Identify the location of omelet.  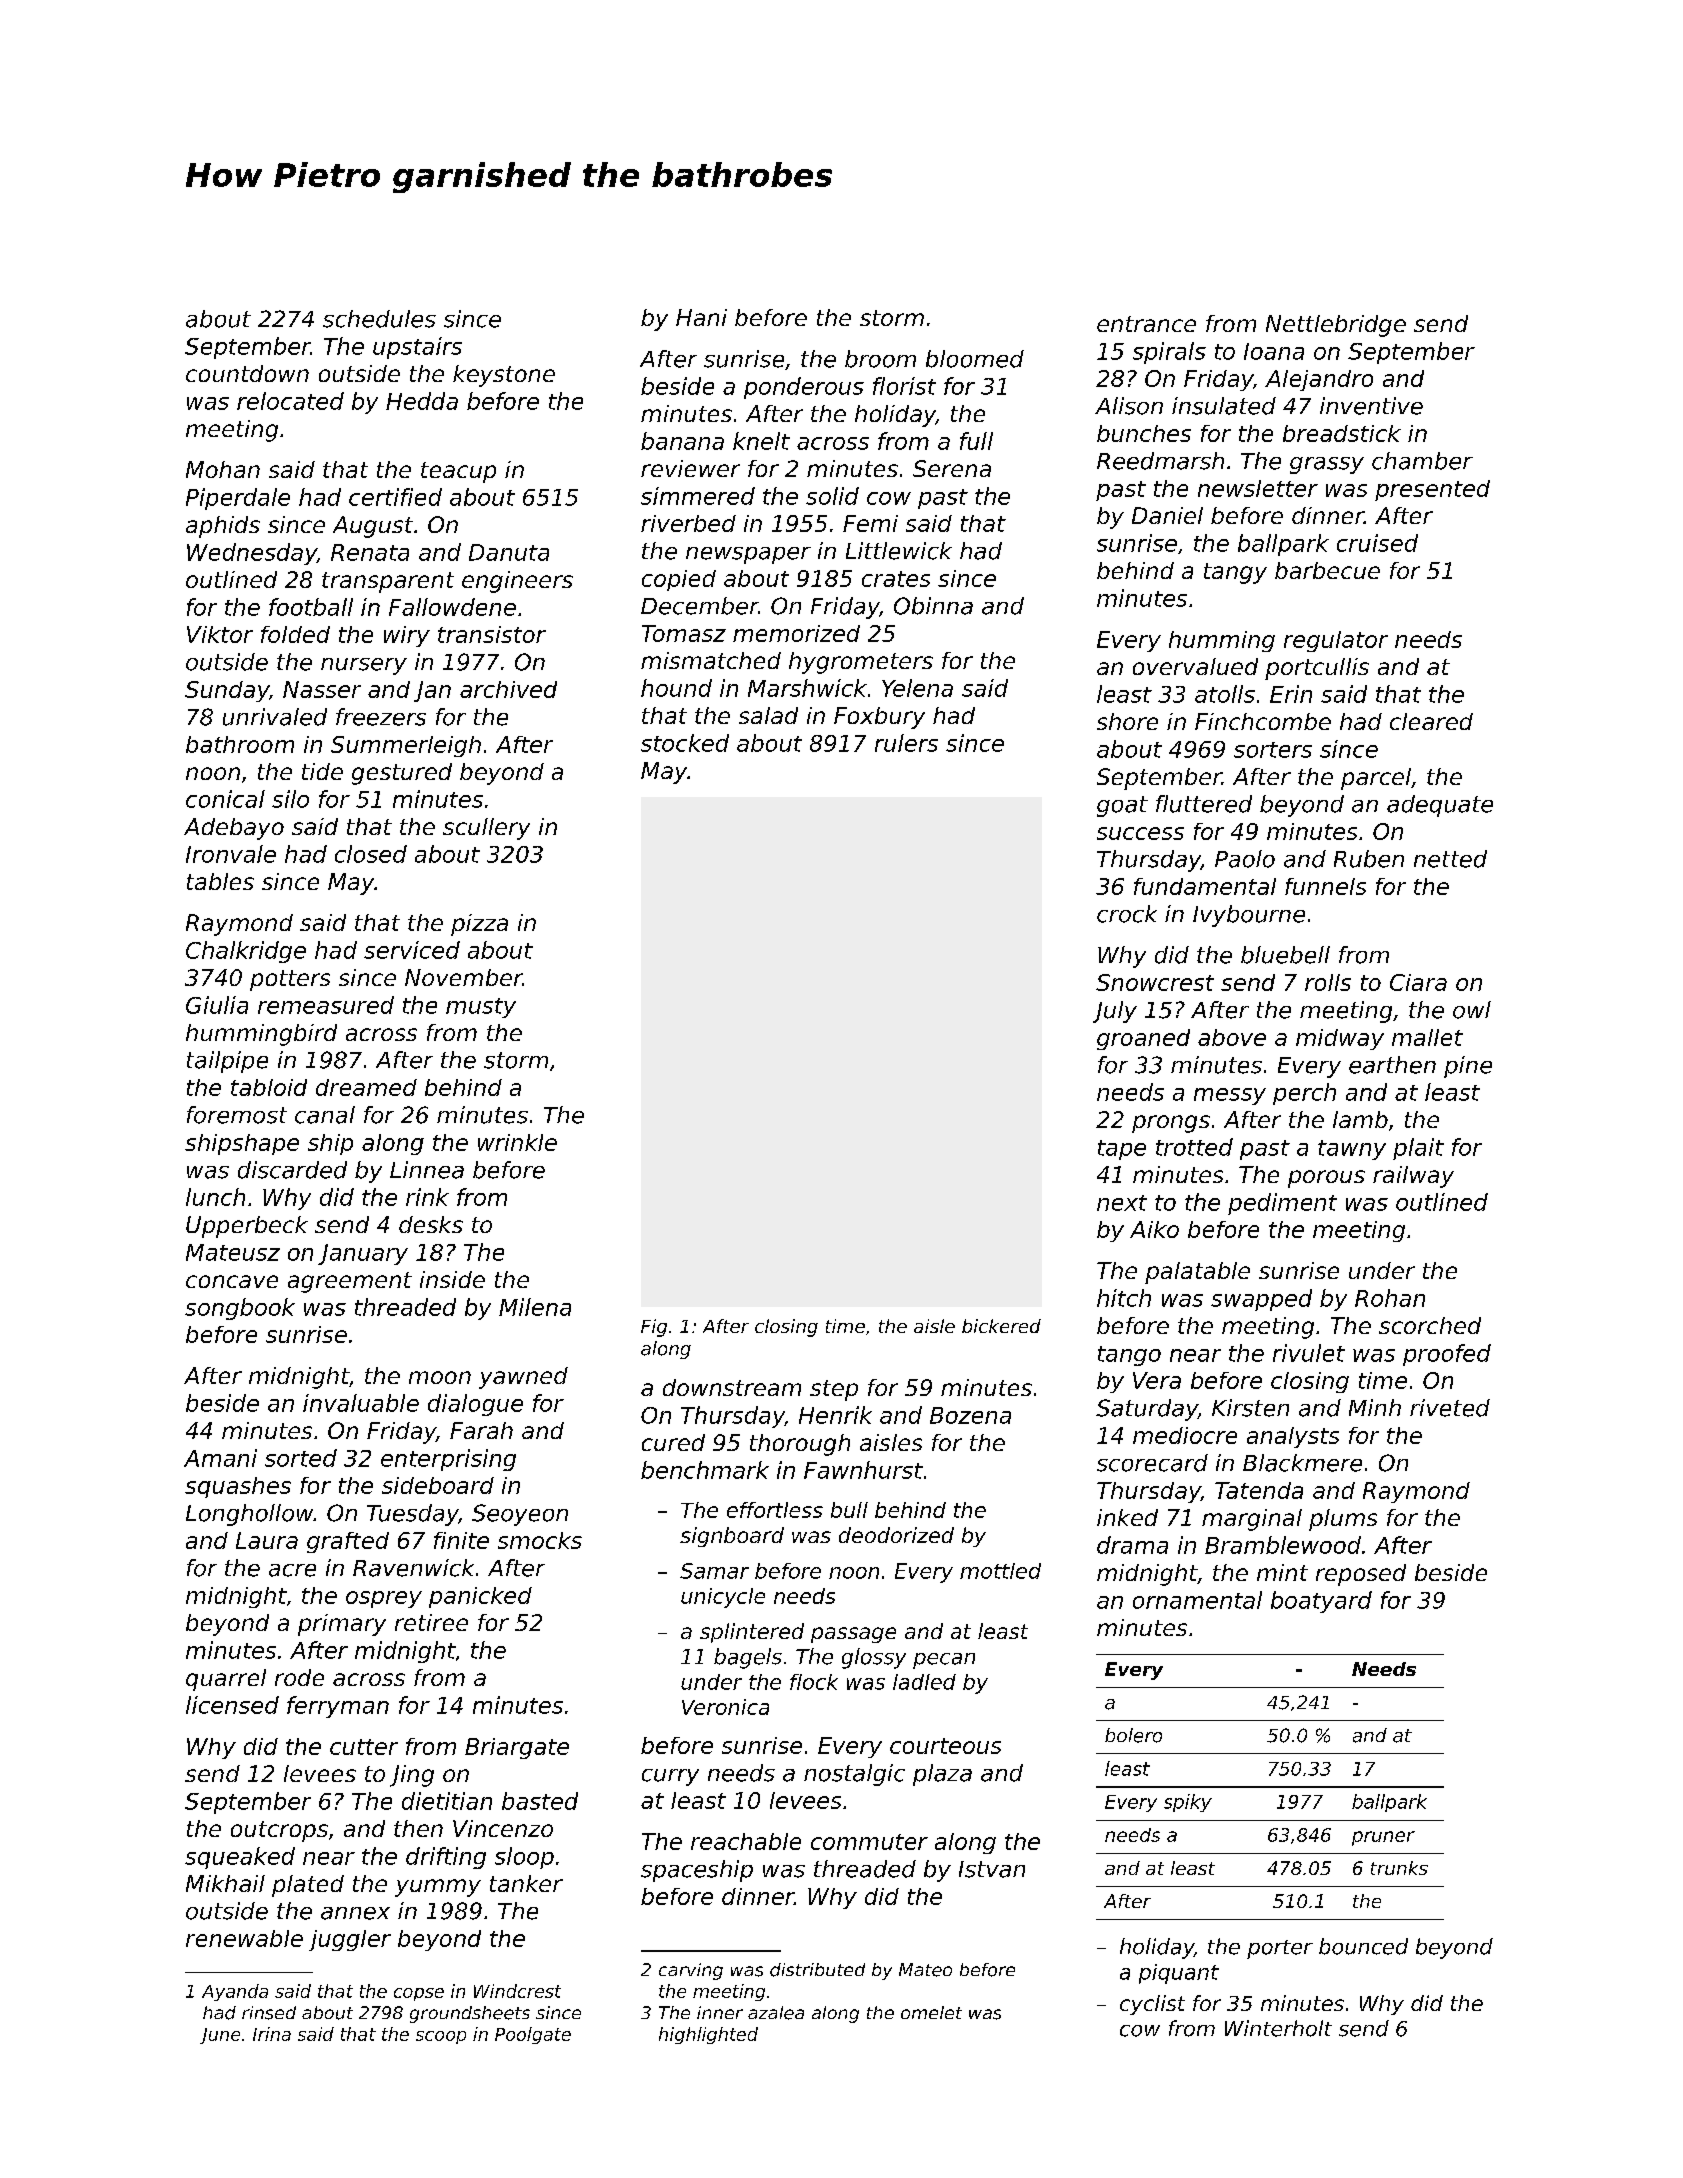
(931, 2012).
